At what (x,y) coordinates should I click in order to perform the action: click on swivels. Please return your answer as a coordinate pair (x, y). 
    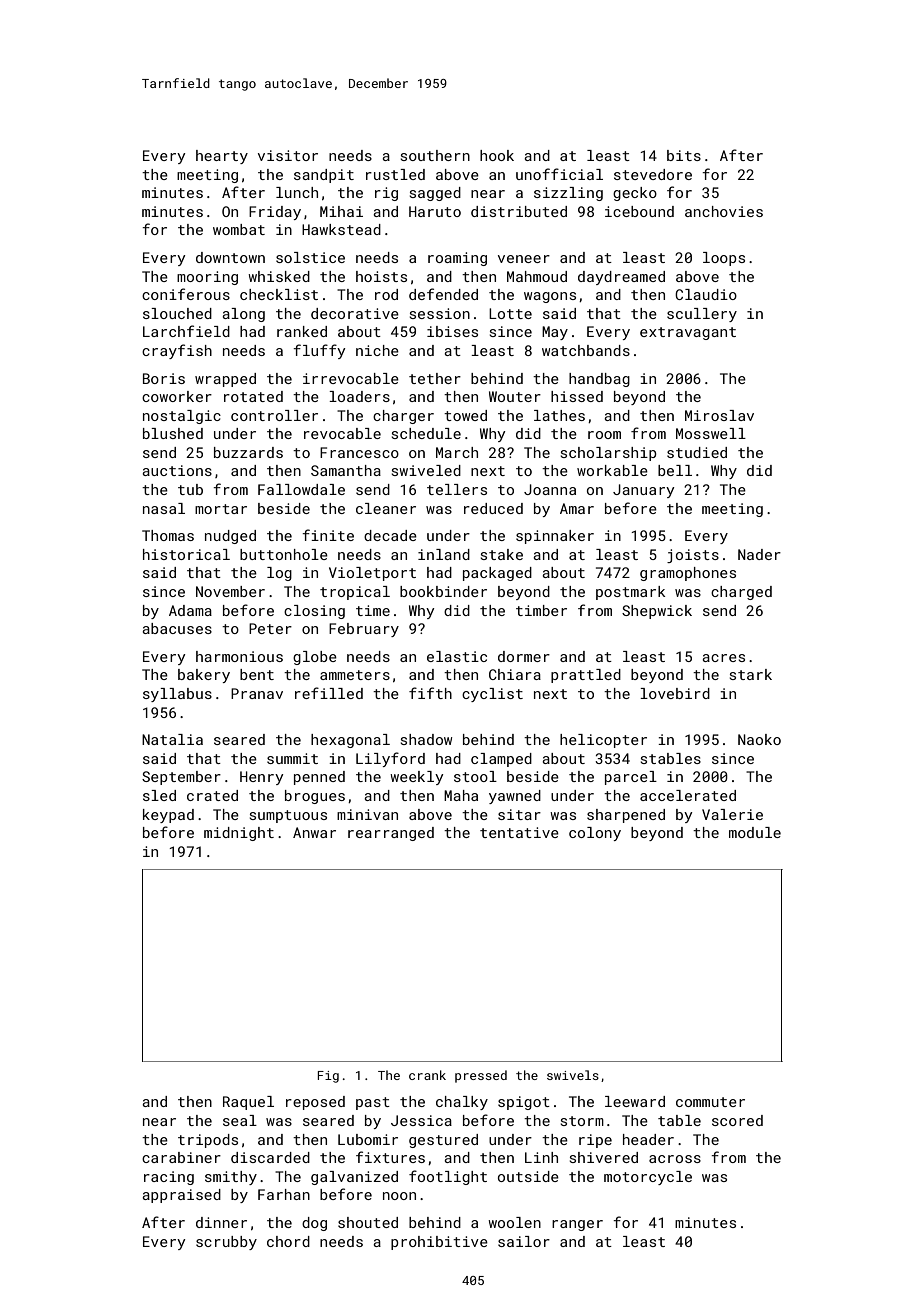
    Looking at the image, I should click on (573, 1075).
